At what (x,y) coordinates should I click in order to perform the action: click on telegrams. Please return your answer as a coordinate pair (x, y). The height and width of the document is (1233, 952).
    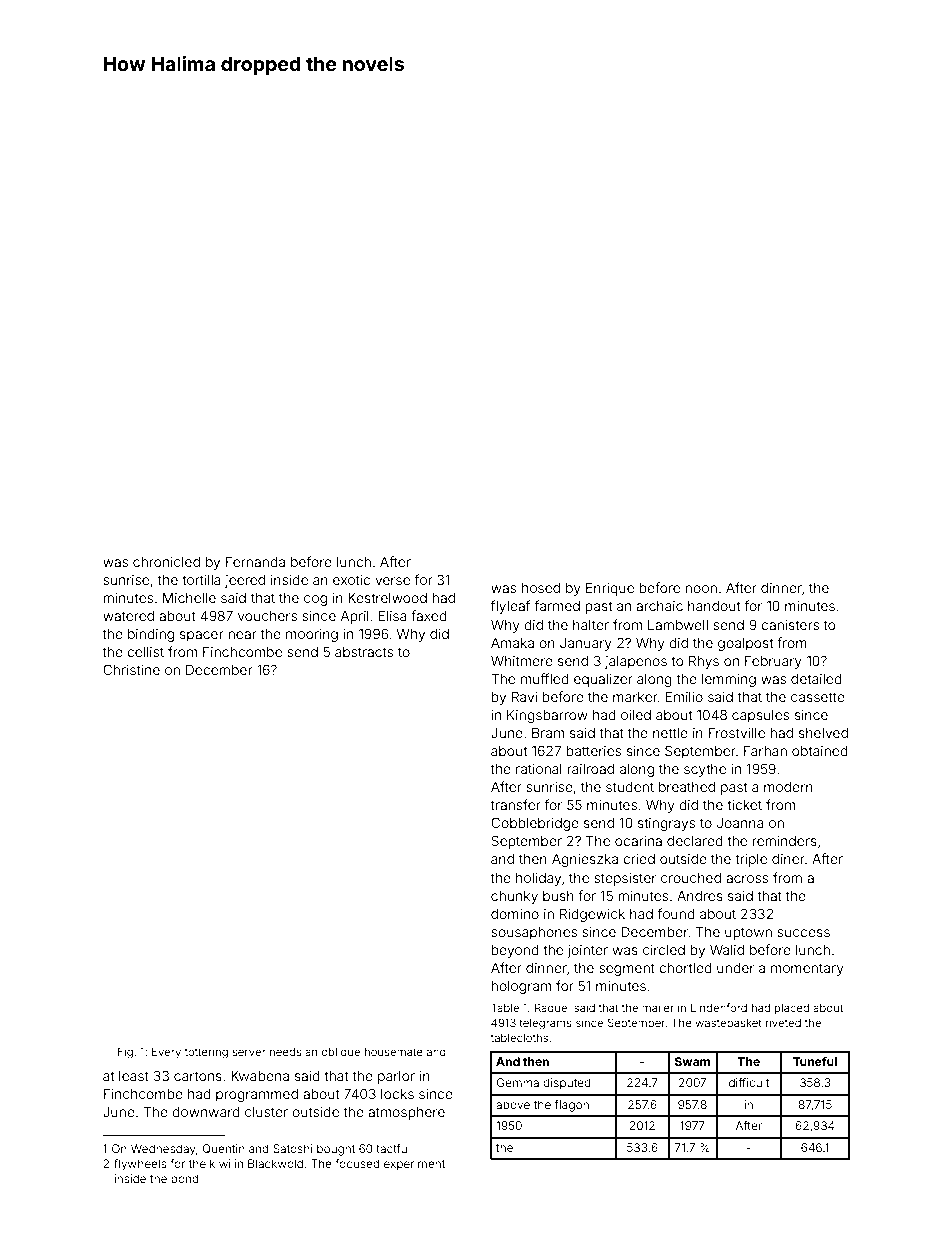
    Looking at the image, I should click on (545, 1024).
